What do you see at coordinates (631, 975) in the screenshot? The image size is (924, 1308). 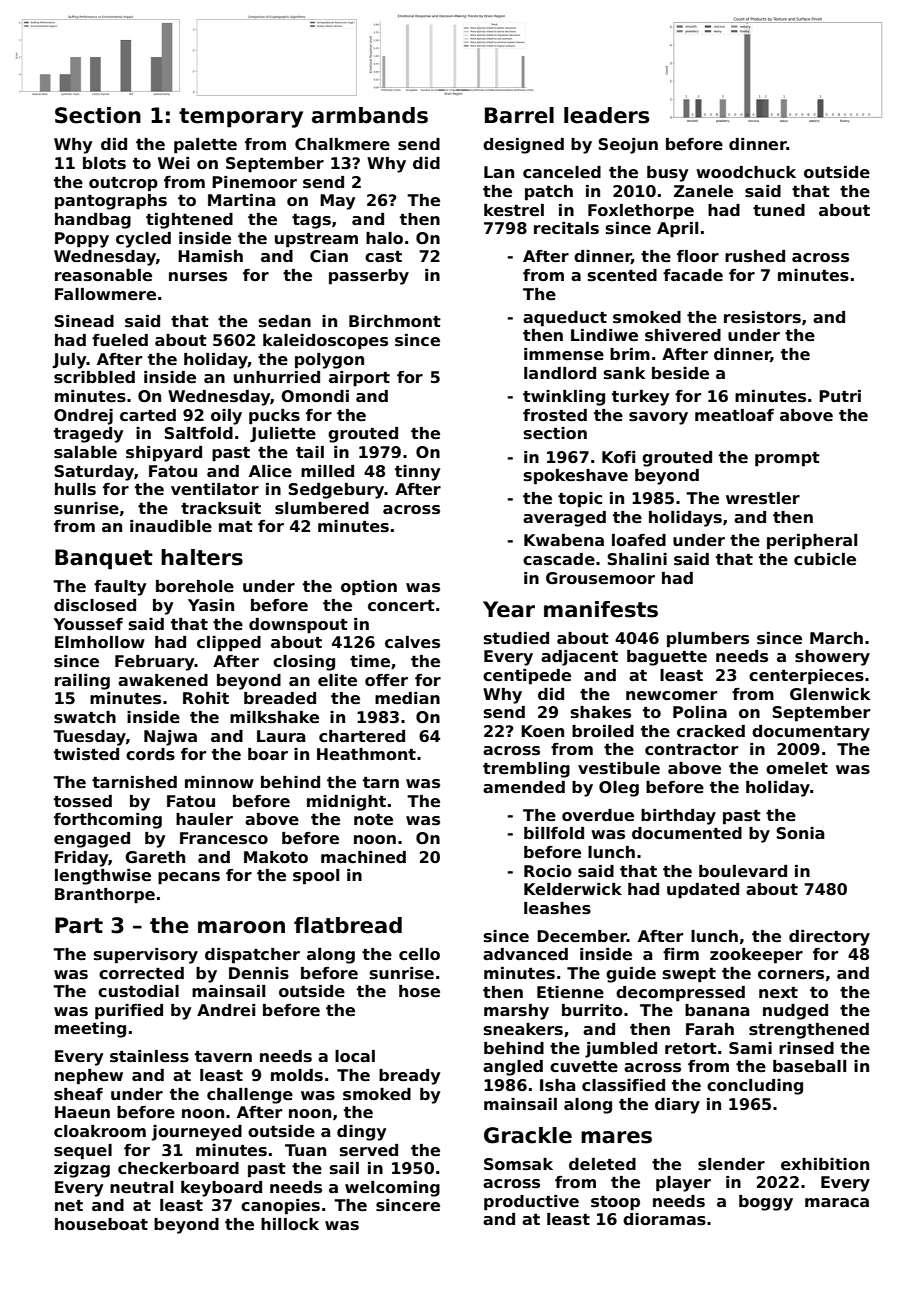 I see `guide` at bounding box center [631, 975].
